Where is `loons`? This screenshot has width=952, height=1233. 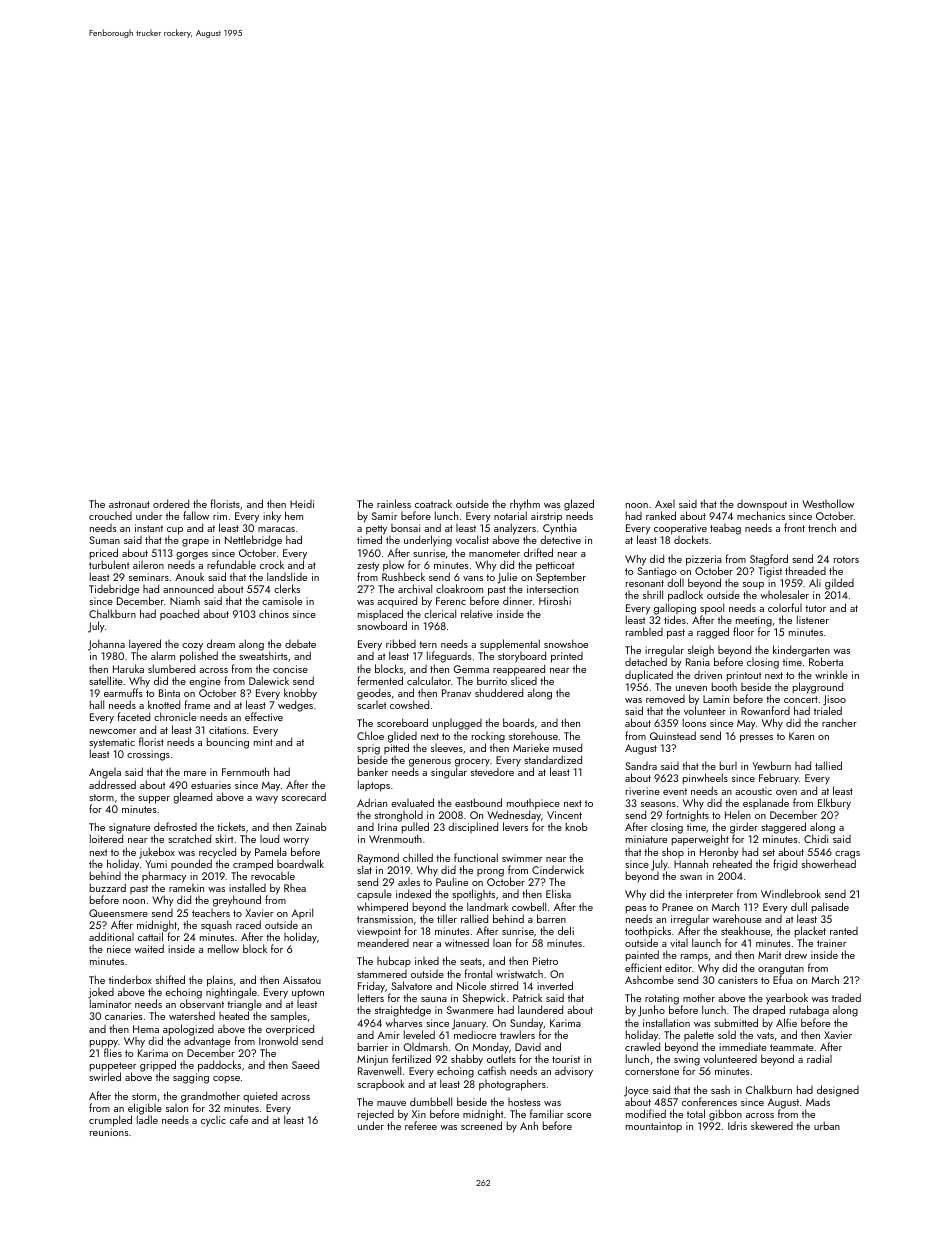
loons is located at coordinates (694, 722).
